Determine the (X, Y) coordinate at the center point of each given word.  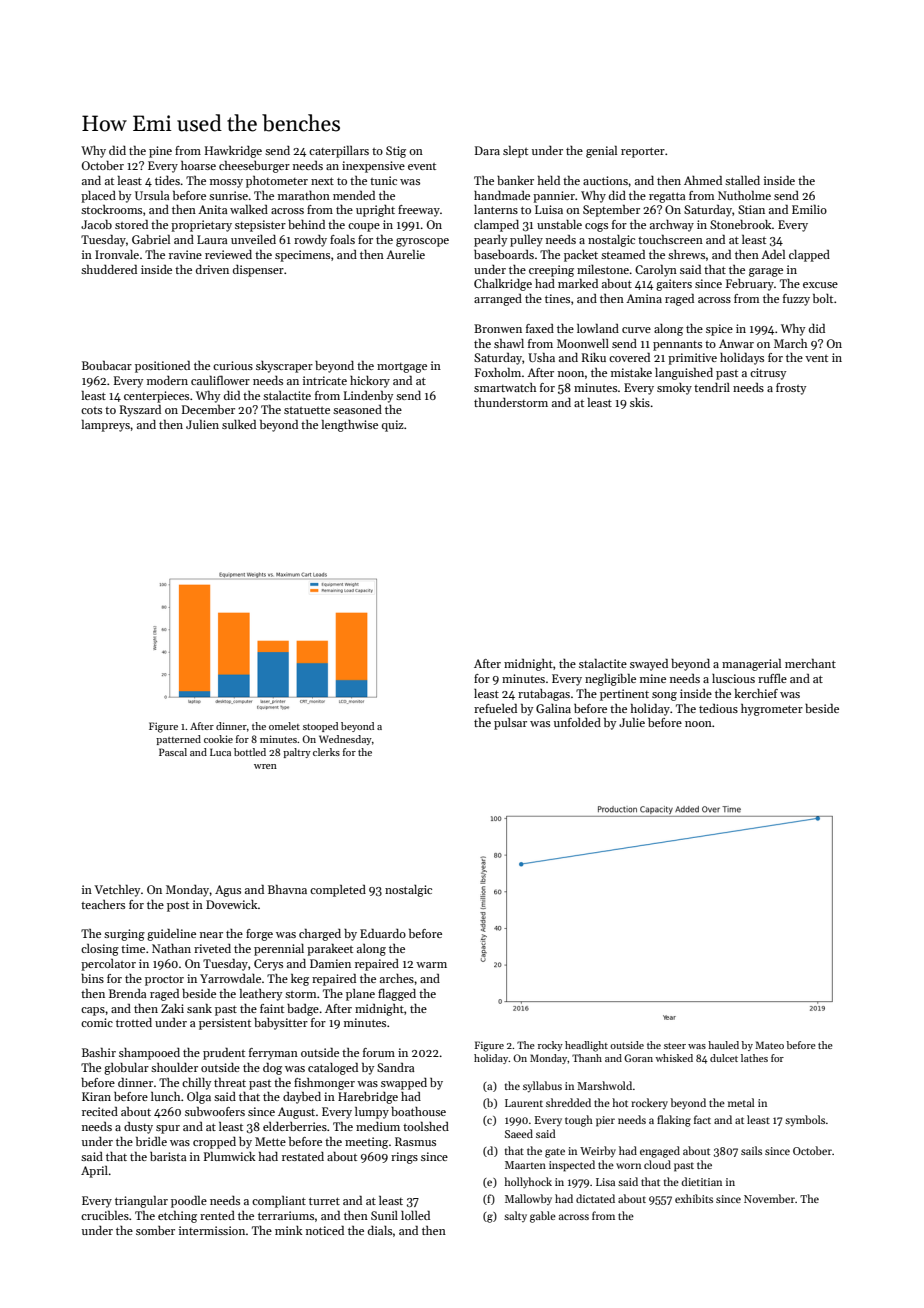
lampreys (106, 426)
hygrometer (772, 710)
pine (160, 152)
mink (289, 1230)
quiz (393, 426)
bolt (823, 298)
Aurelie (405, 254)
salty (515, 1216)
